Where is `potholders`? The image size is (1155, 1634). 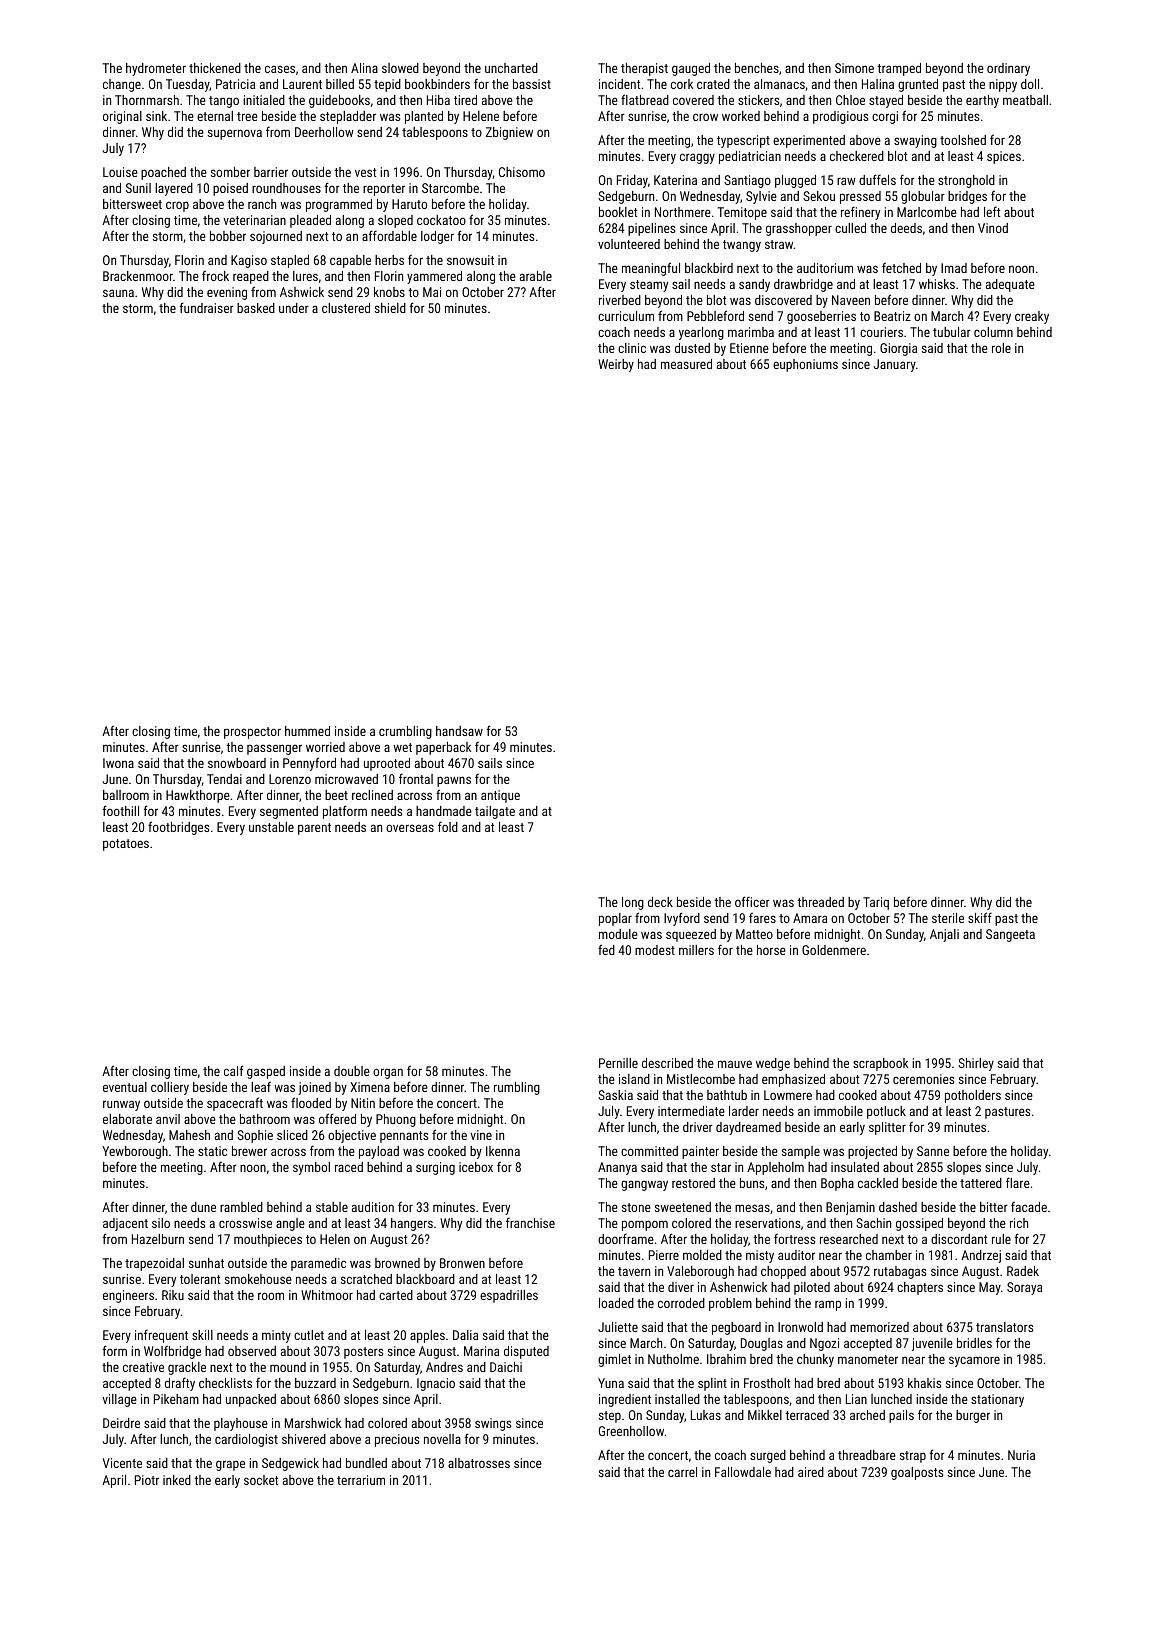 potholders is located at coordinates (973, 1096).
